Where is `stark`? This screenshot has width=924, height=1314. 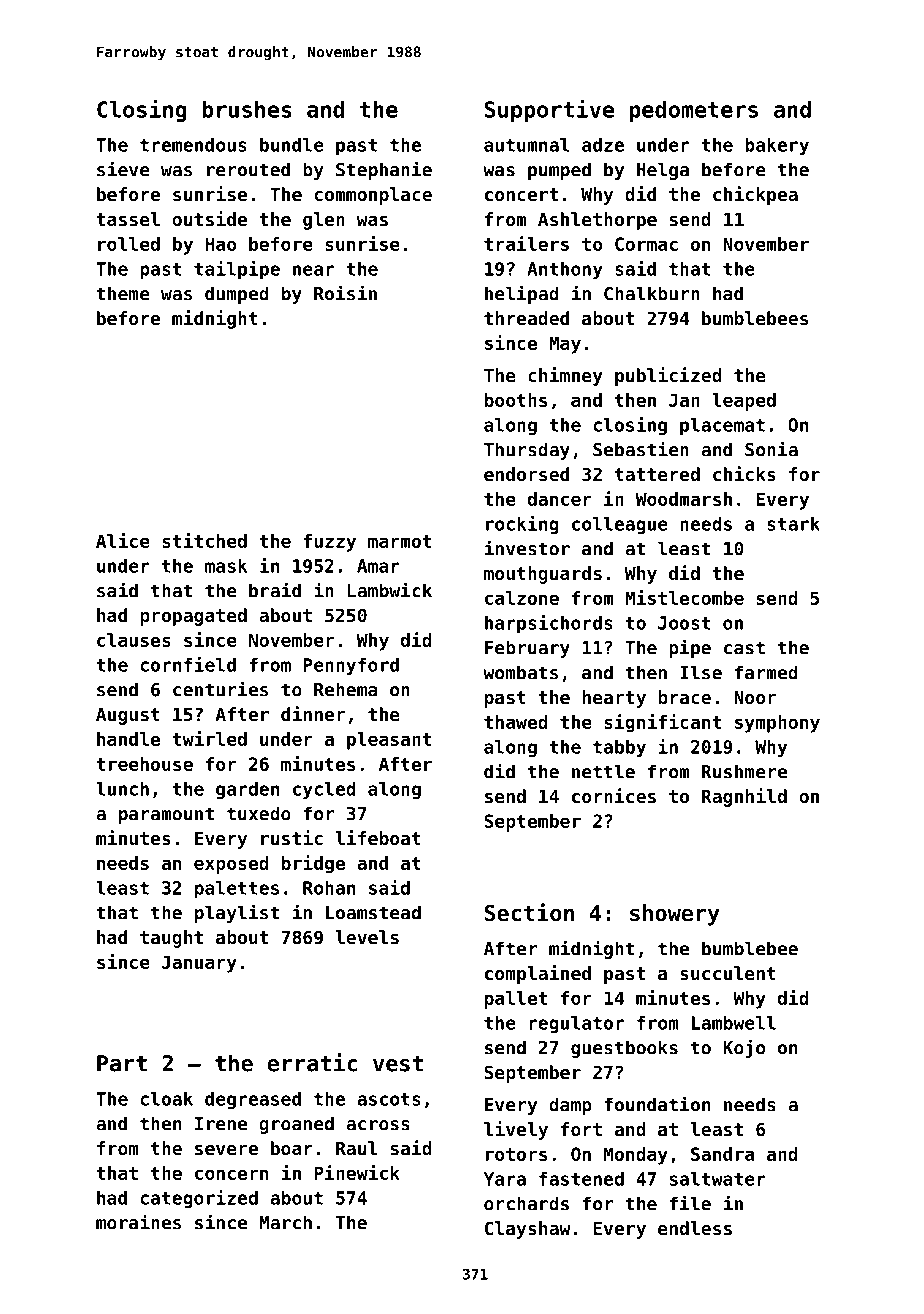
stark is located at coordinates (793, 524).
